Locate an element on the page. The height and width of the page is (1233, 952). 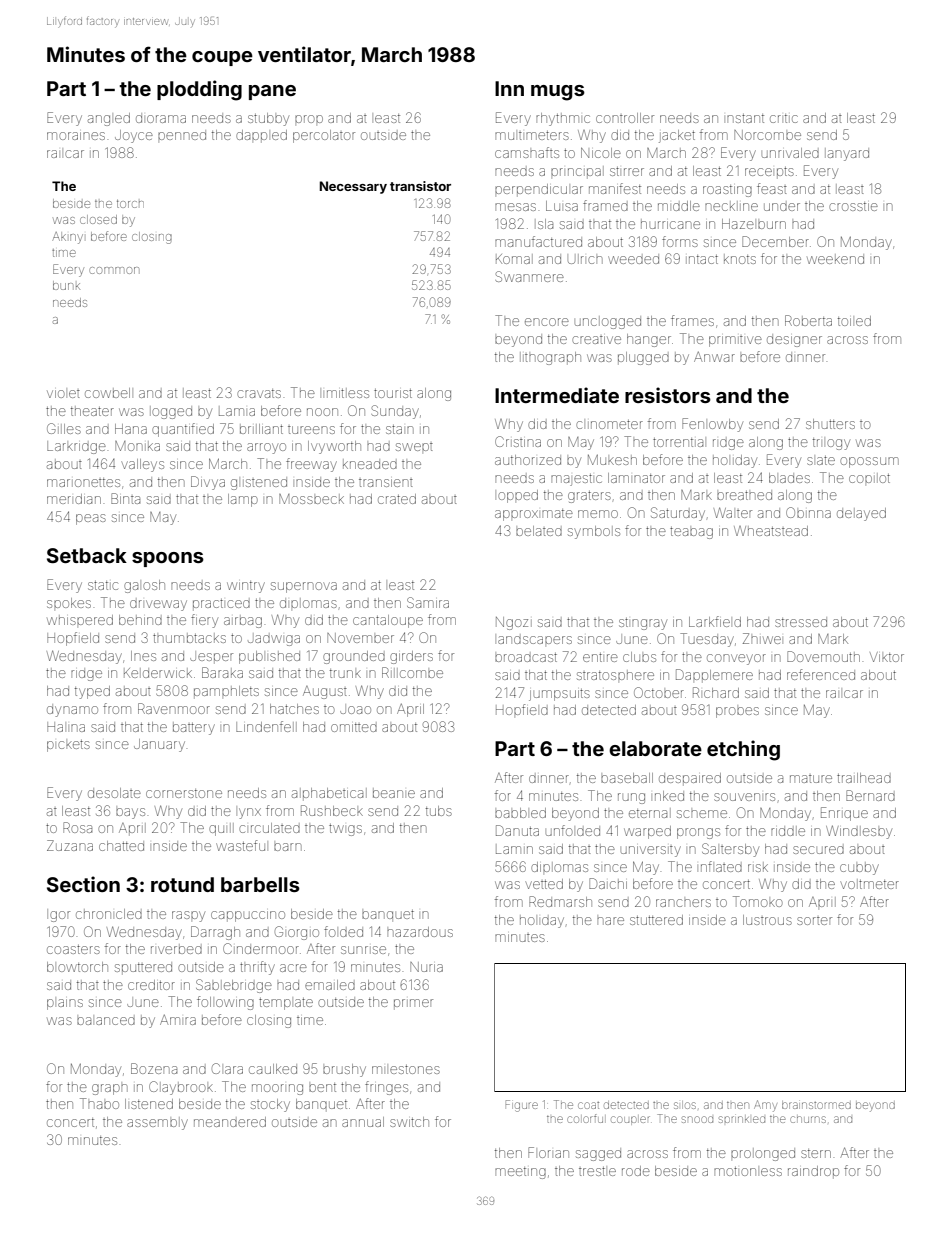
angled is located at coordinates (109, 119).
